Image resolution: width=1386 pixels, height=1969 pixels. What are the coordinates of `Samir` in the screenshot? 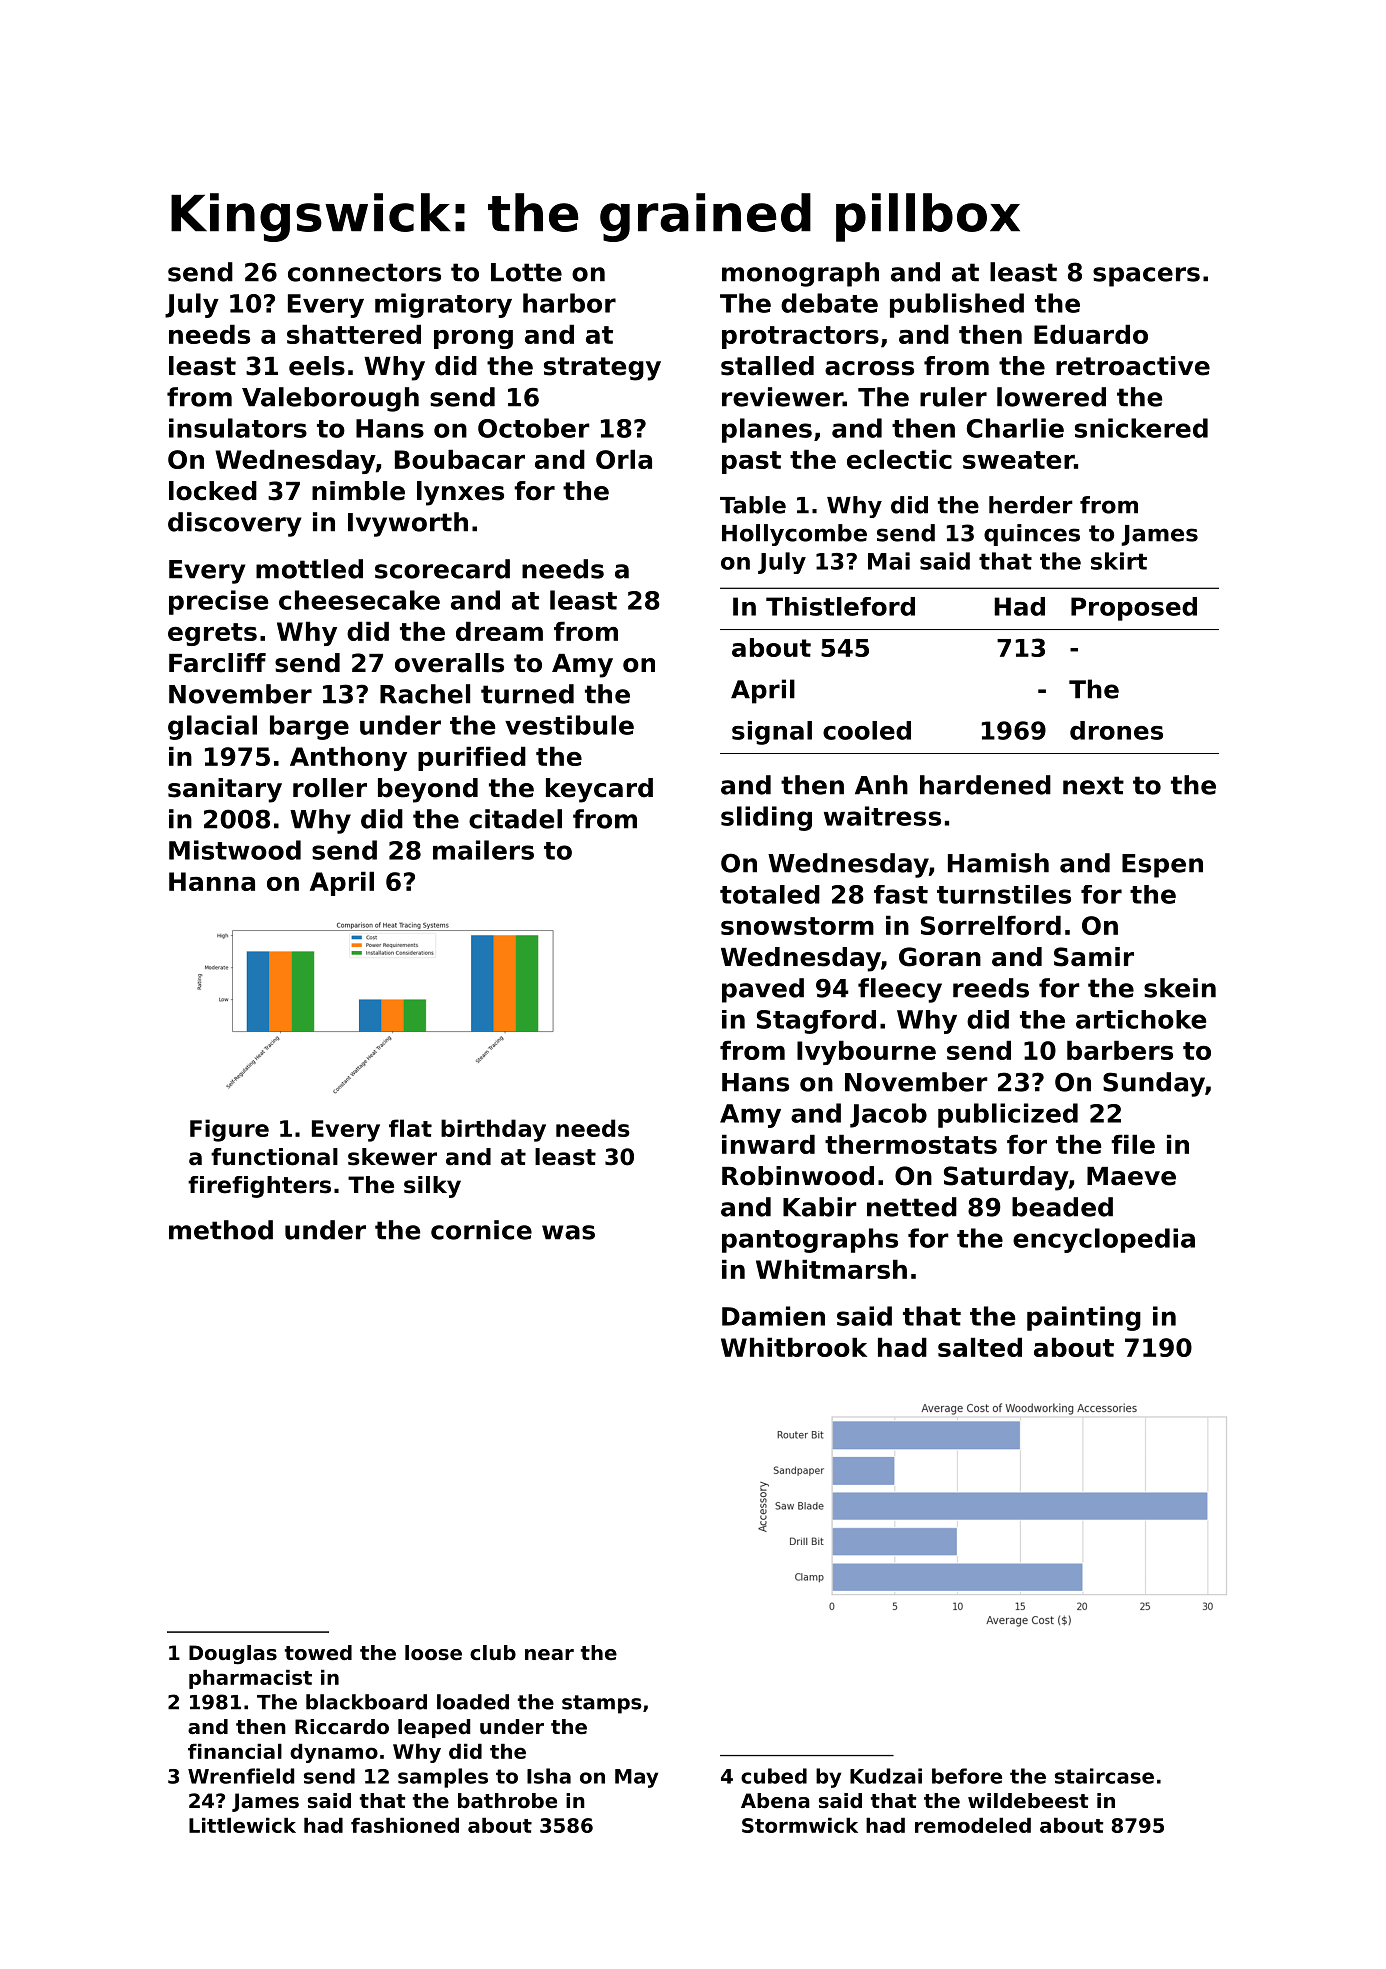 It's located at (1094, 957).
